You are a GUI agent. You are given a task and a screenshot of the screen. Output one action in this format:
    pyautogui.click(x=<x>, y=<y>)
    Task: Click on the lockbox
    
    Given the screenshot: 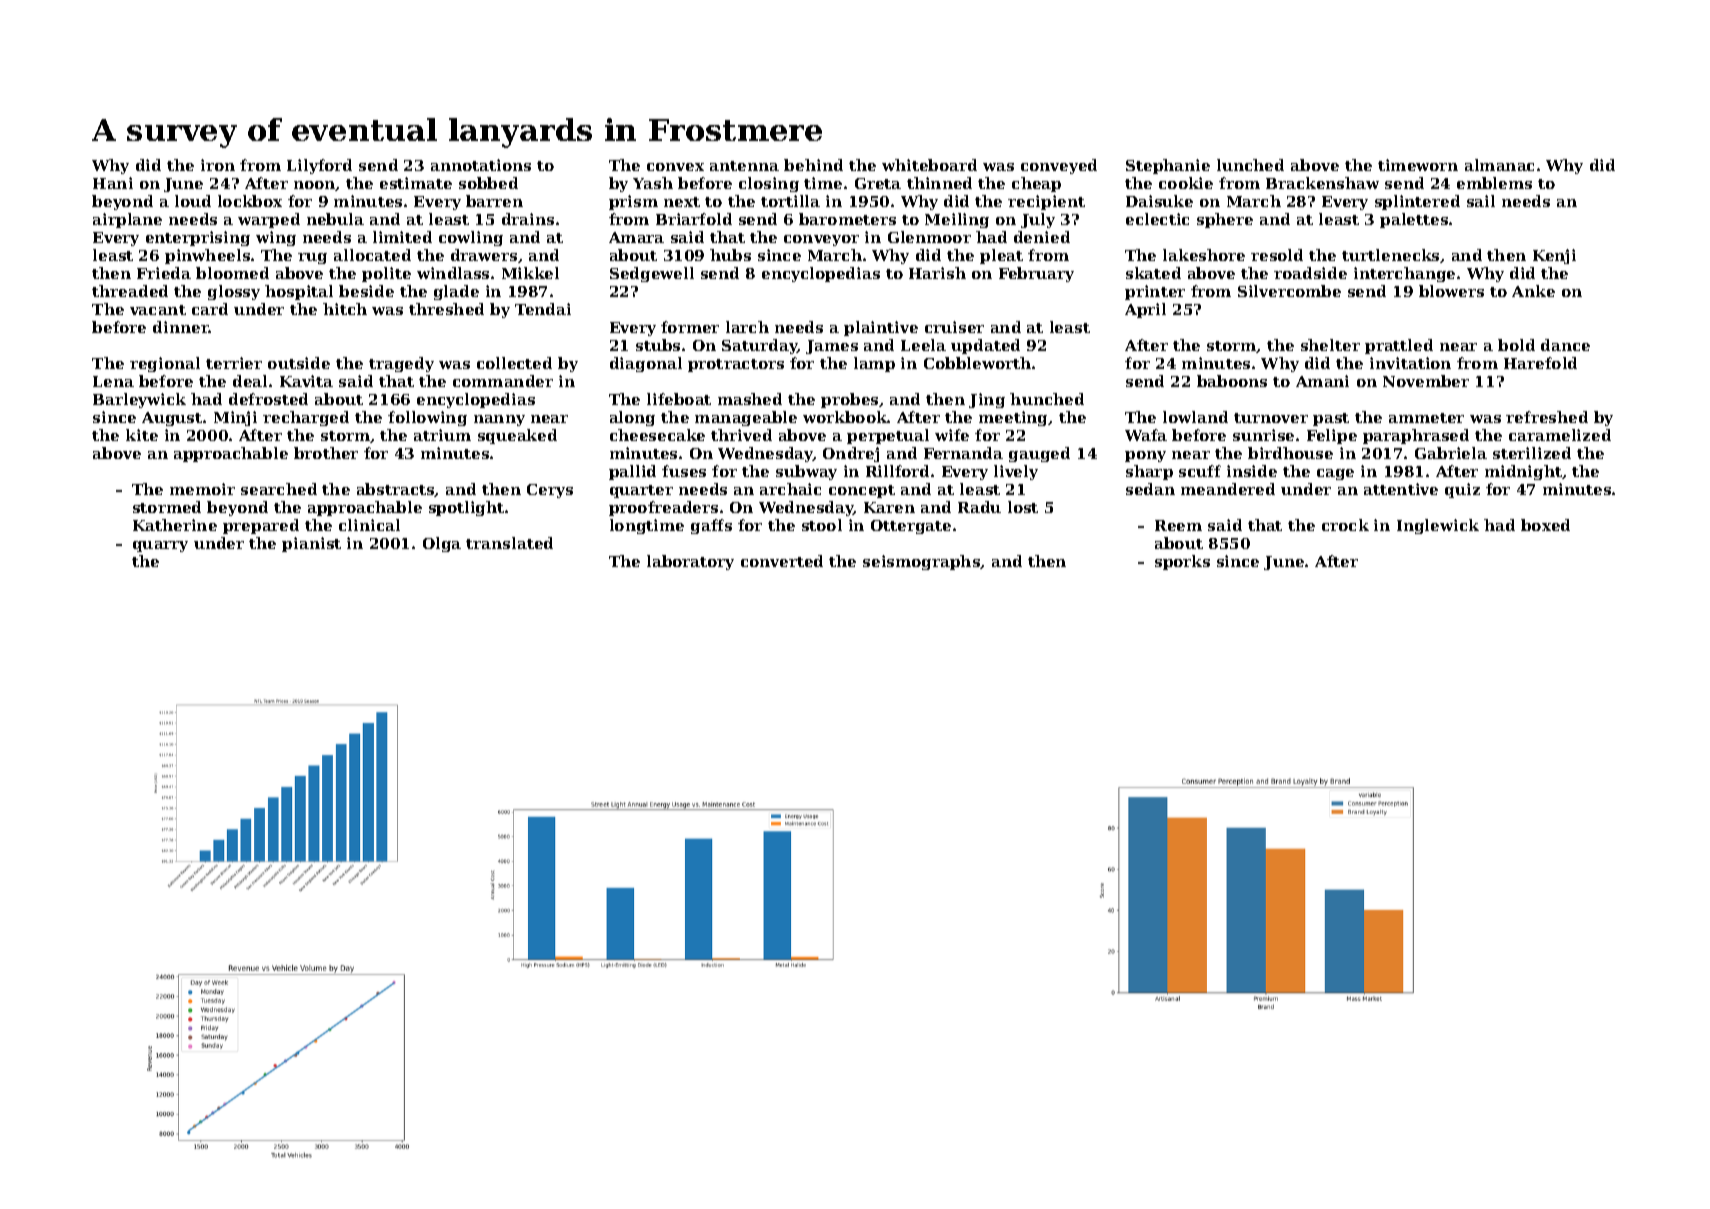 What is the action you would take?
    pyautogui.click(x=250, y=201)
